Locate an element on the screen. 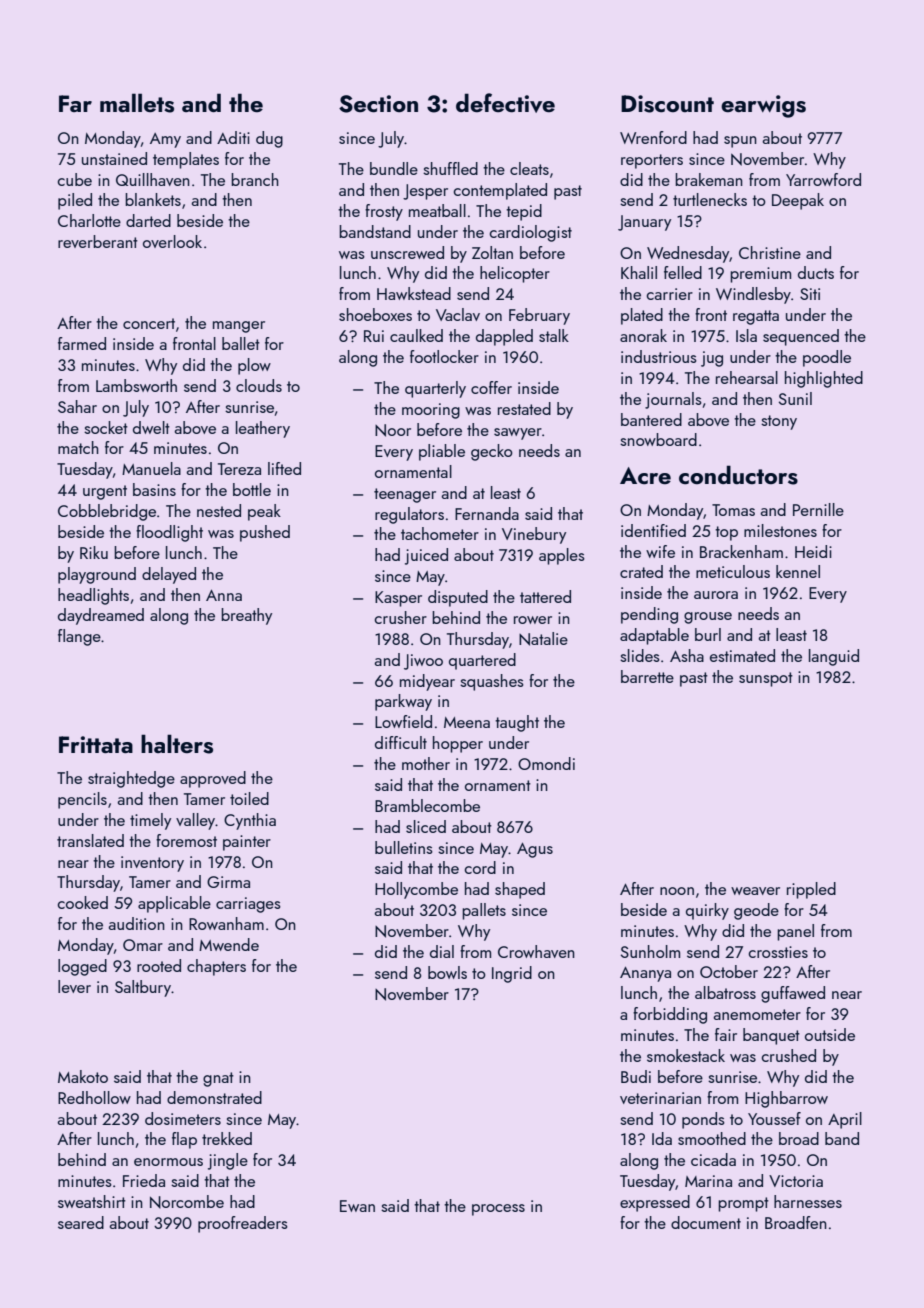 Image resolution: width=924 pixels, height=1308 pixels. Ewan is located at coordinates (357, 1206).
